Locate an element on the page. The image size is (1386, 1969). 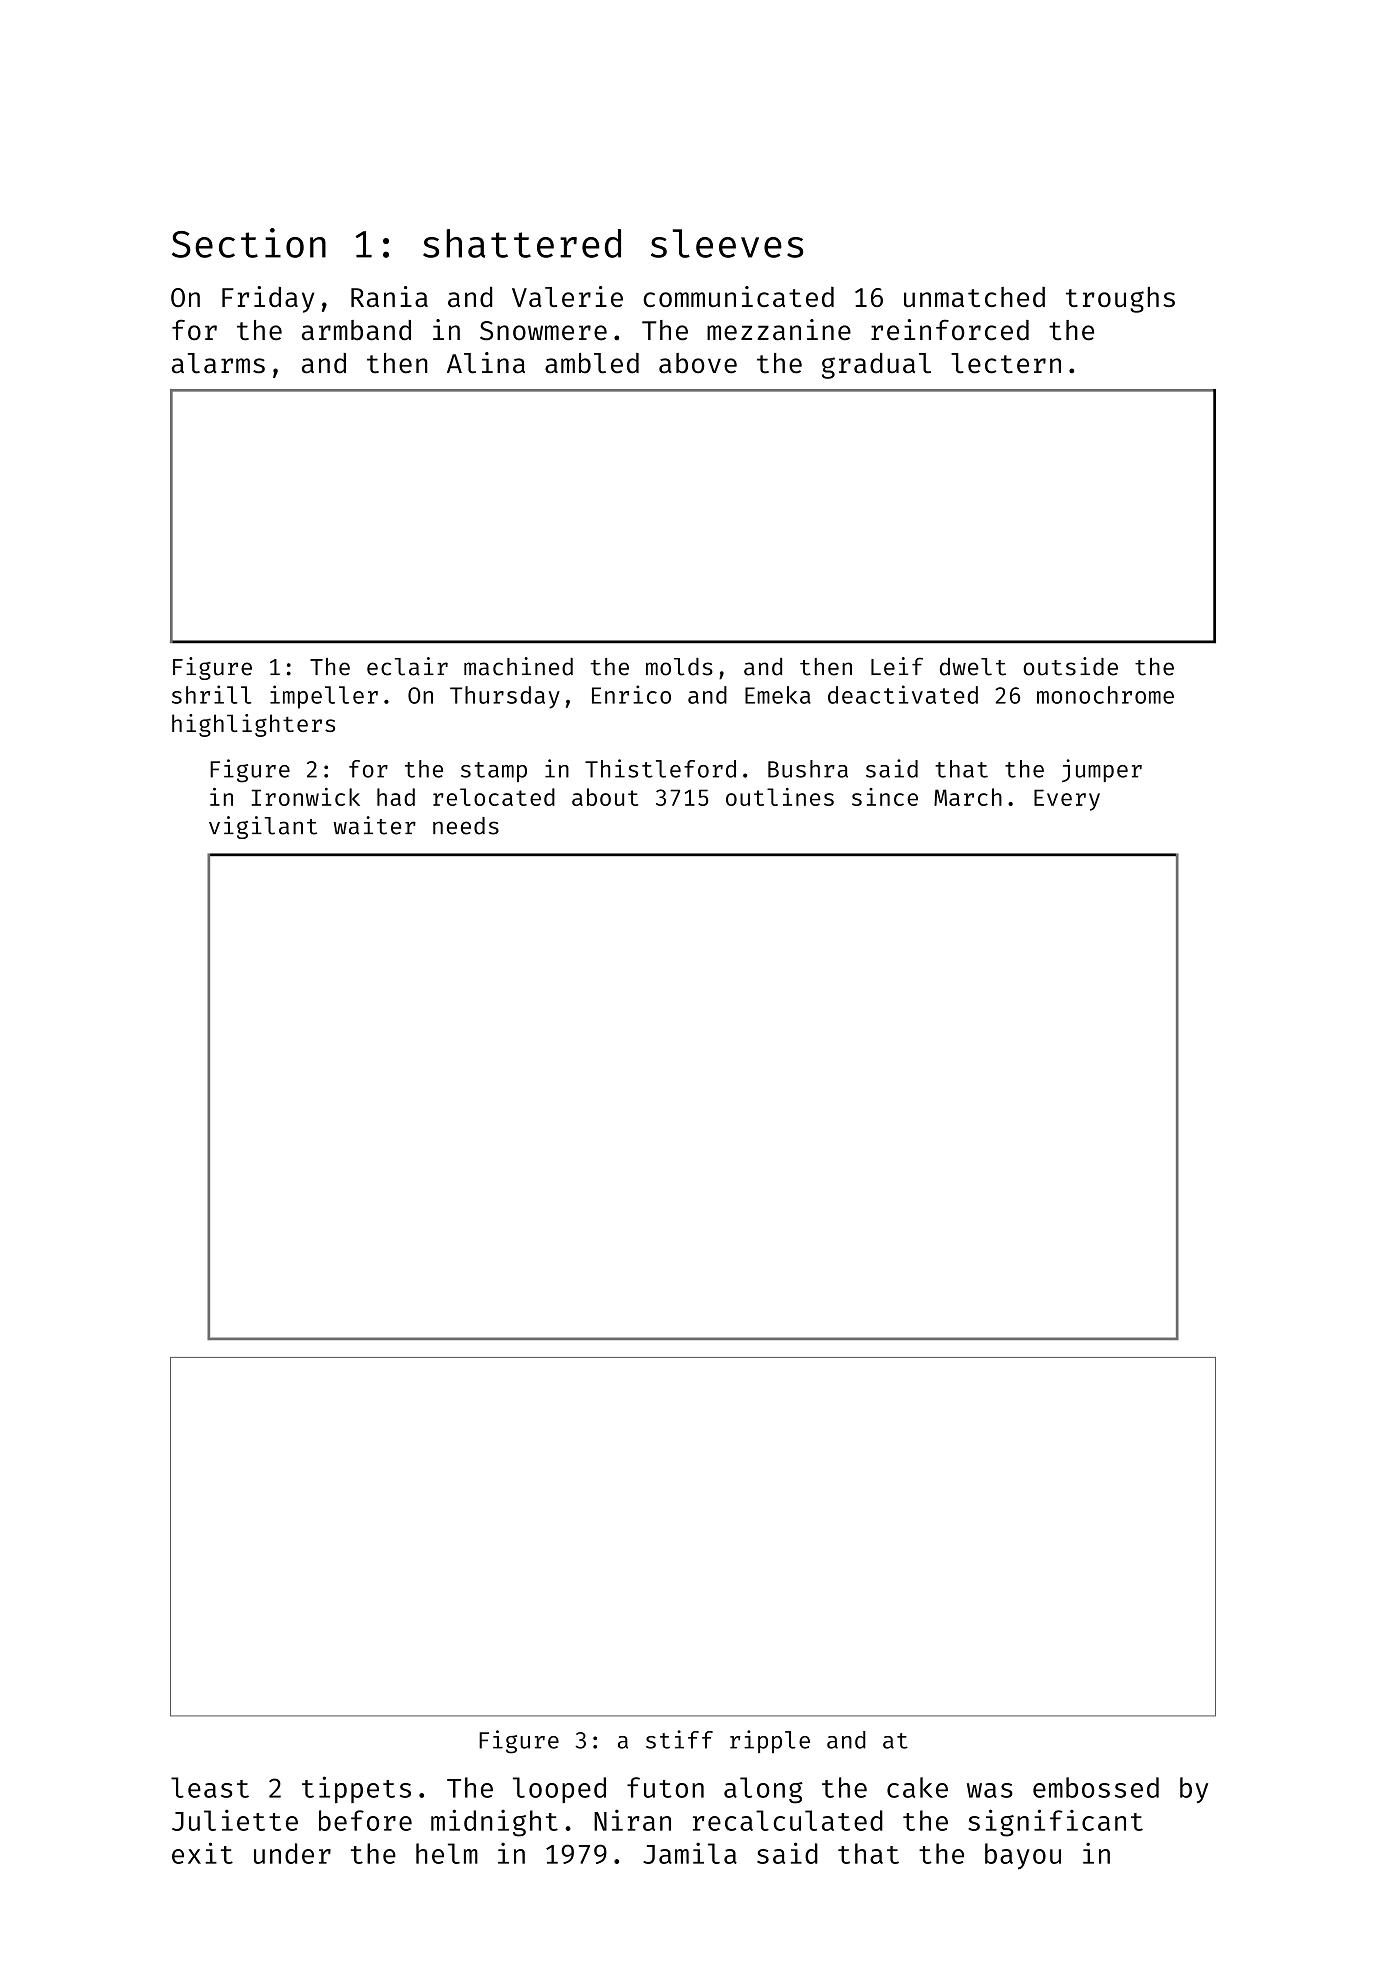
least is located at coordinates (210, 1787).
